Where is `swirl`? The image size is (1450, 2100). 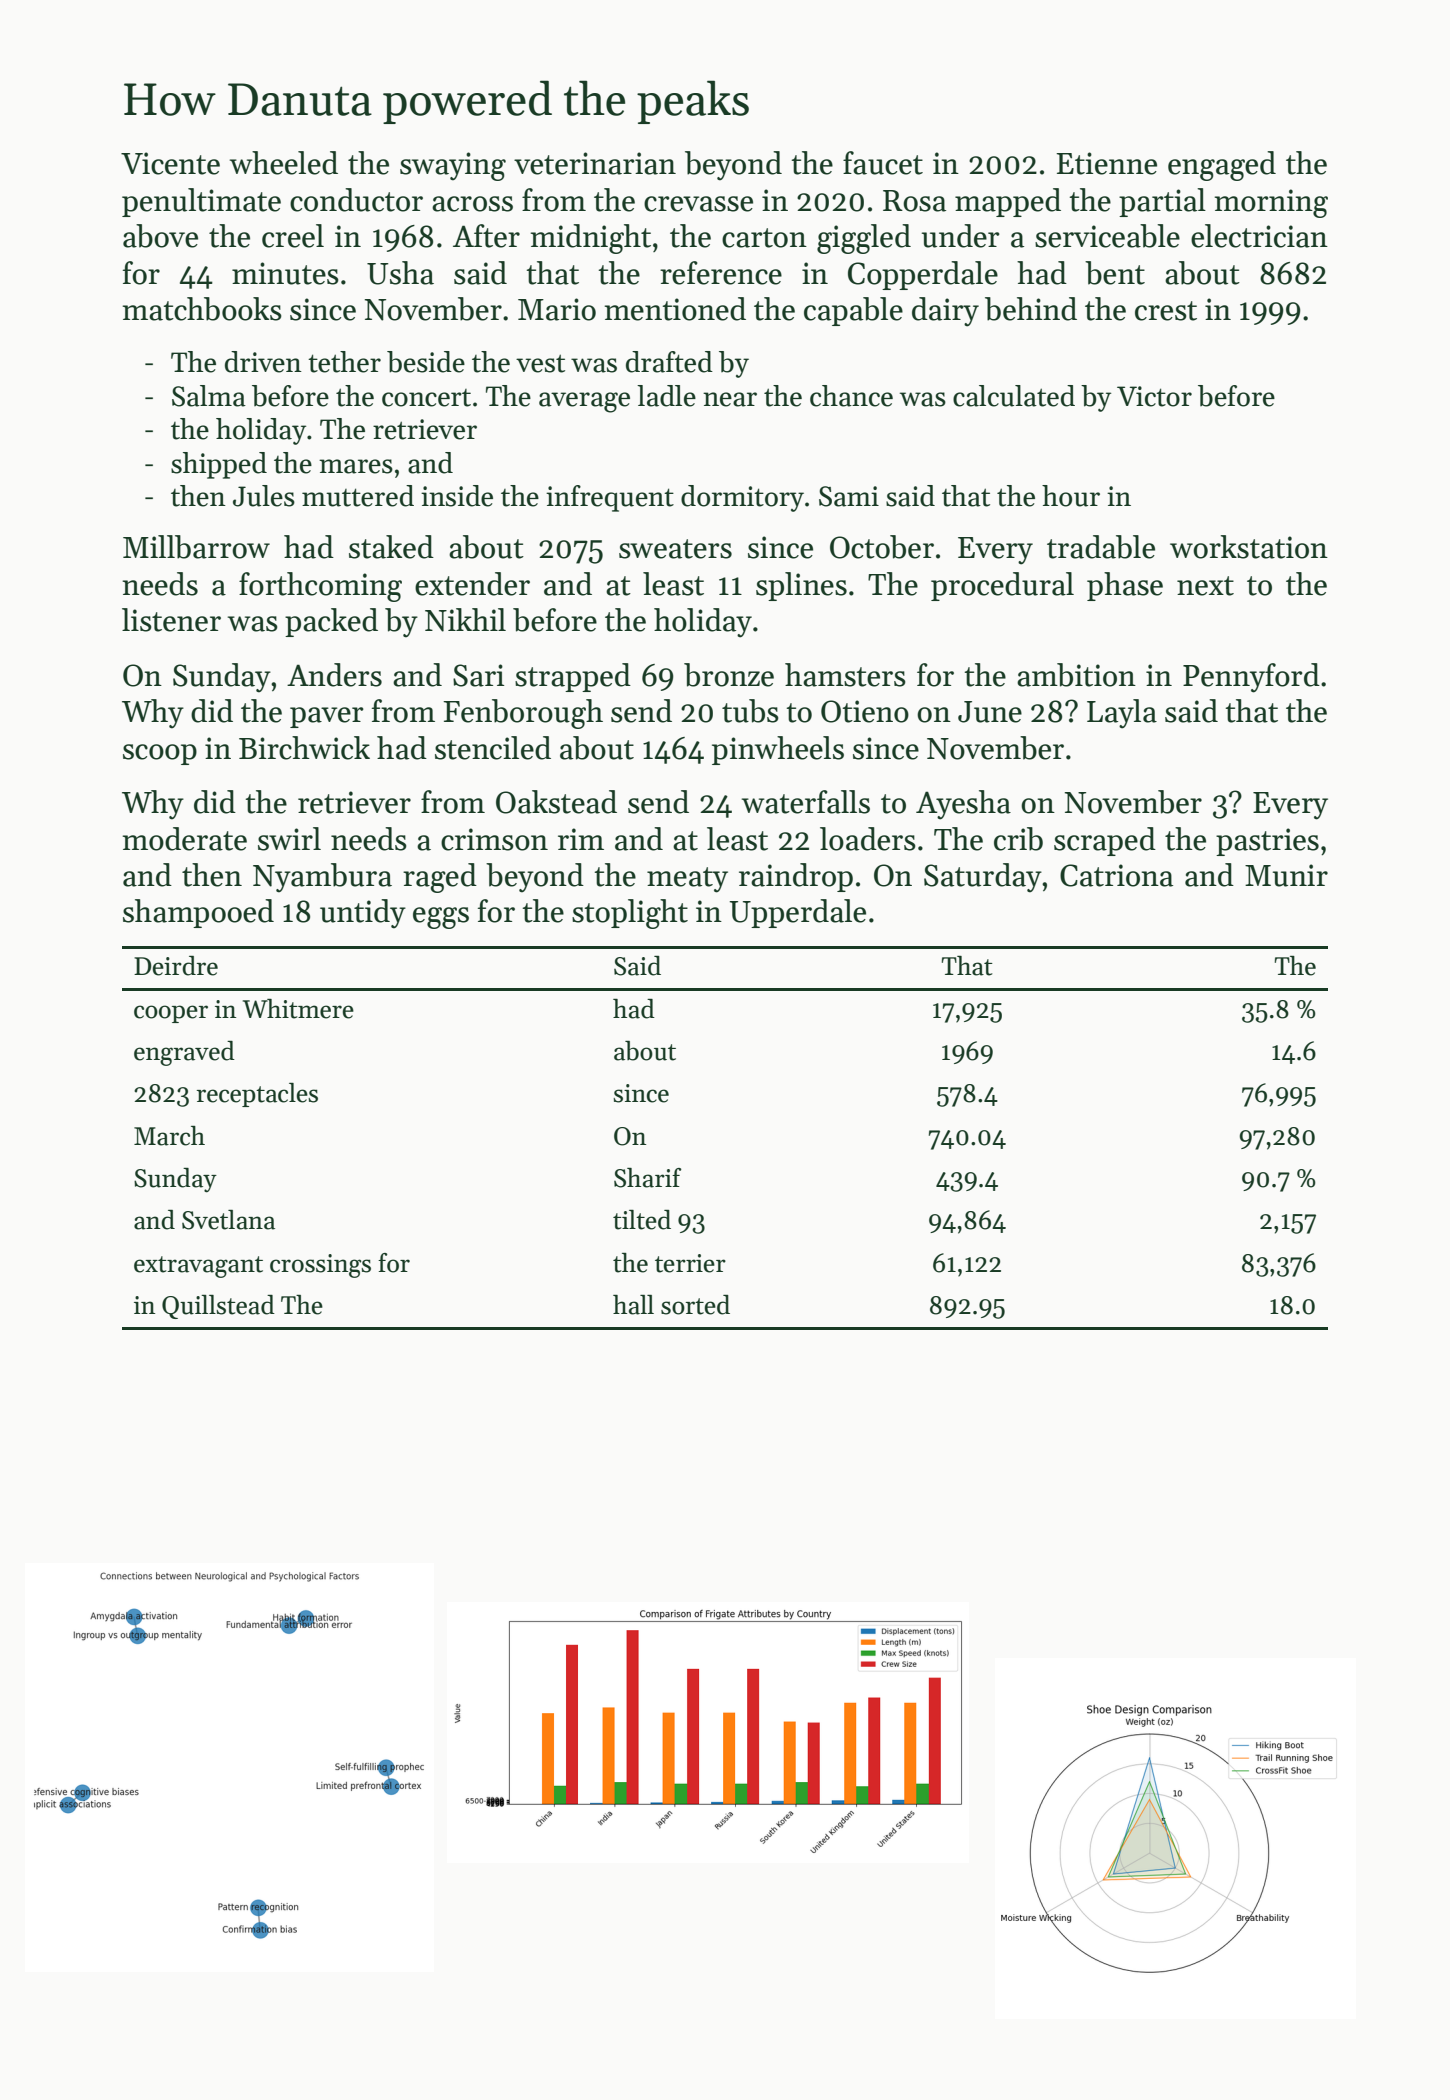 swirl is located at coordinates (289, 839).
